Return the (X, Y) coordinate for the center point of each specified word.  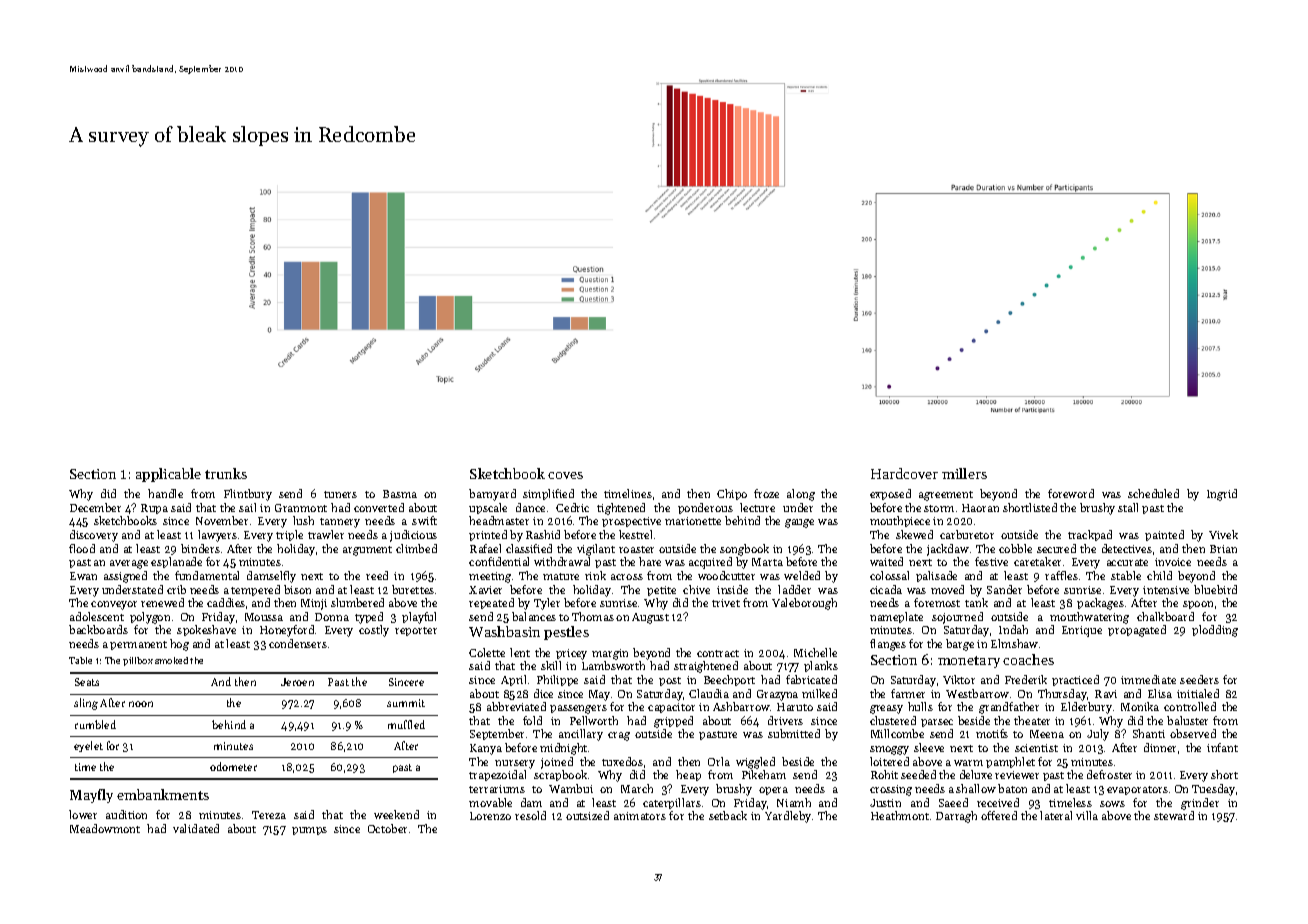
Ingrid (1222, 495)
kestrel (635, 534)
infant (1222, 747)
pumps (309, 831)
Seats (87, 682)
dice (543, 693)
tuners (340, 494)
